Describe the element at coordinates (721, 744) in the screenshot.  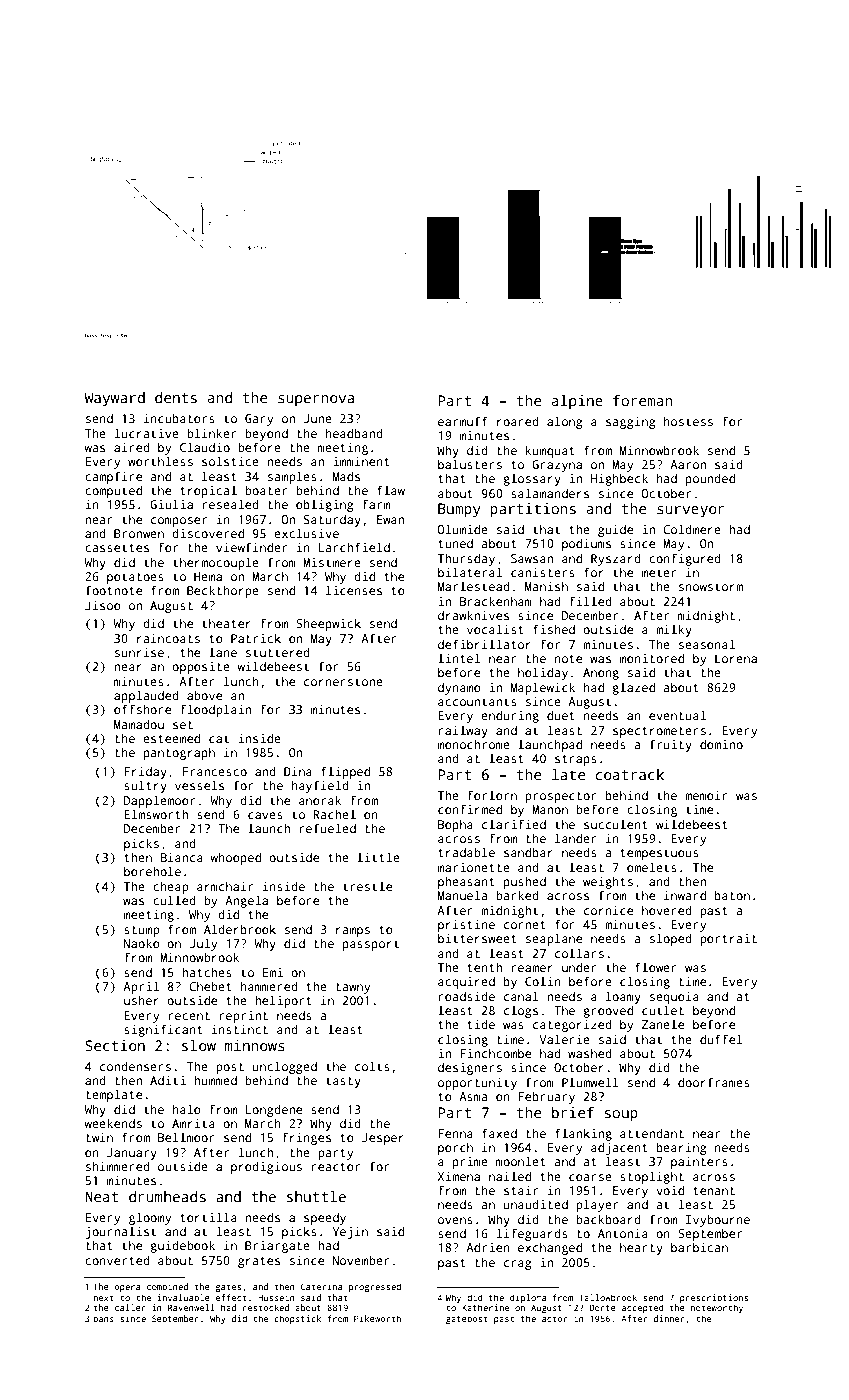
I see `domino` at that location.
